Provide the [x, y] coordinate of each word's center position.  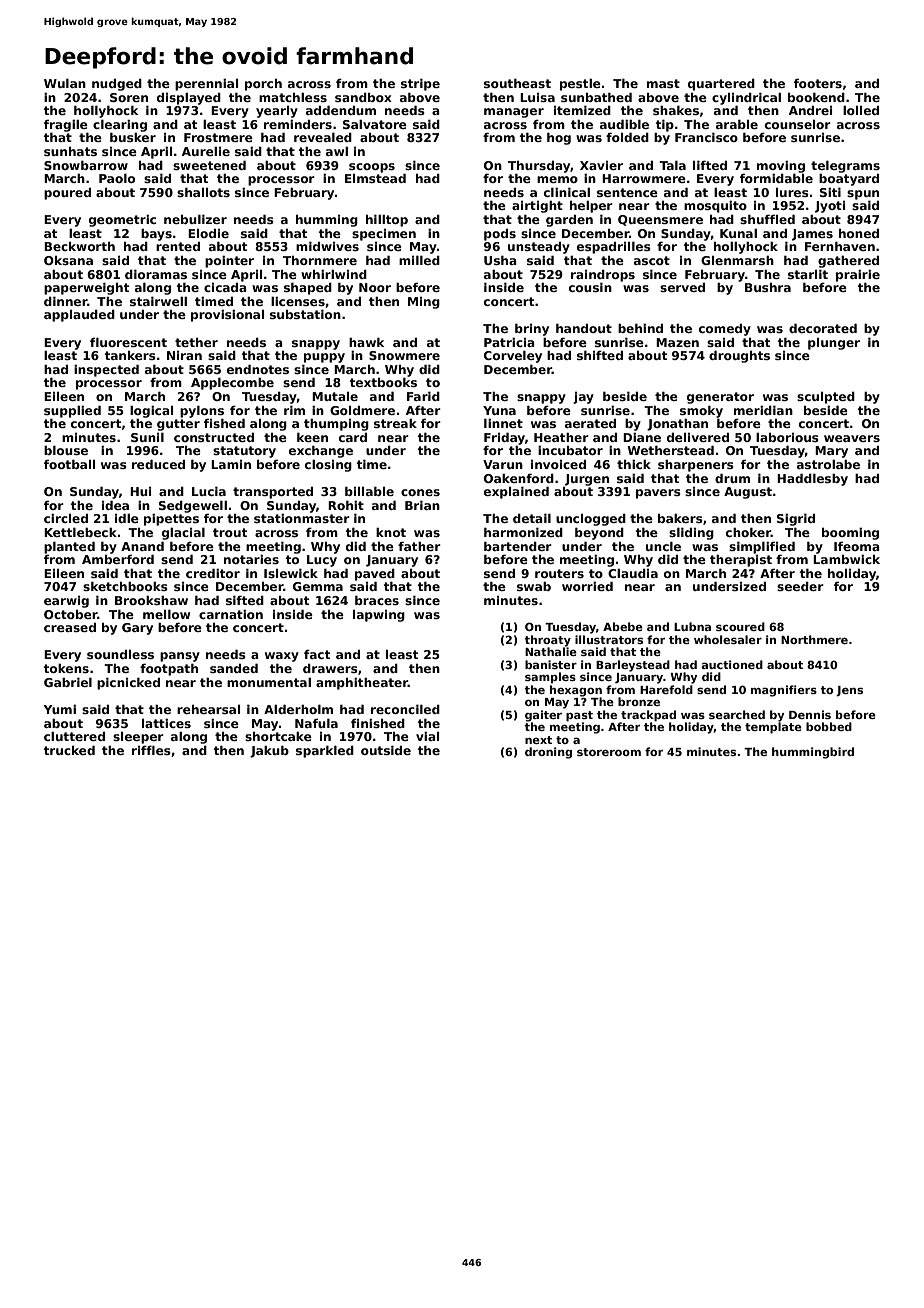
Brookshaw [151, 600]
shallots [203, 192]
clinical [567, 192]
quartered [721, 85]
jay [583, 398]
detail [532, 518]
